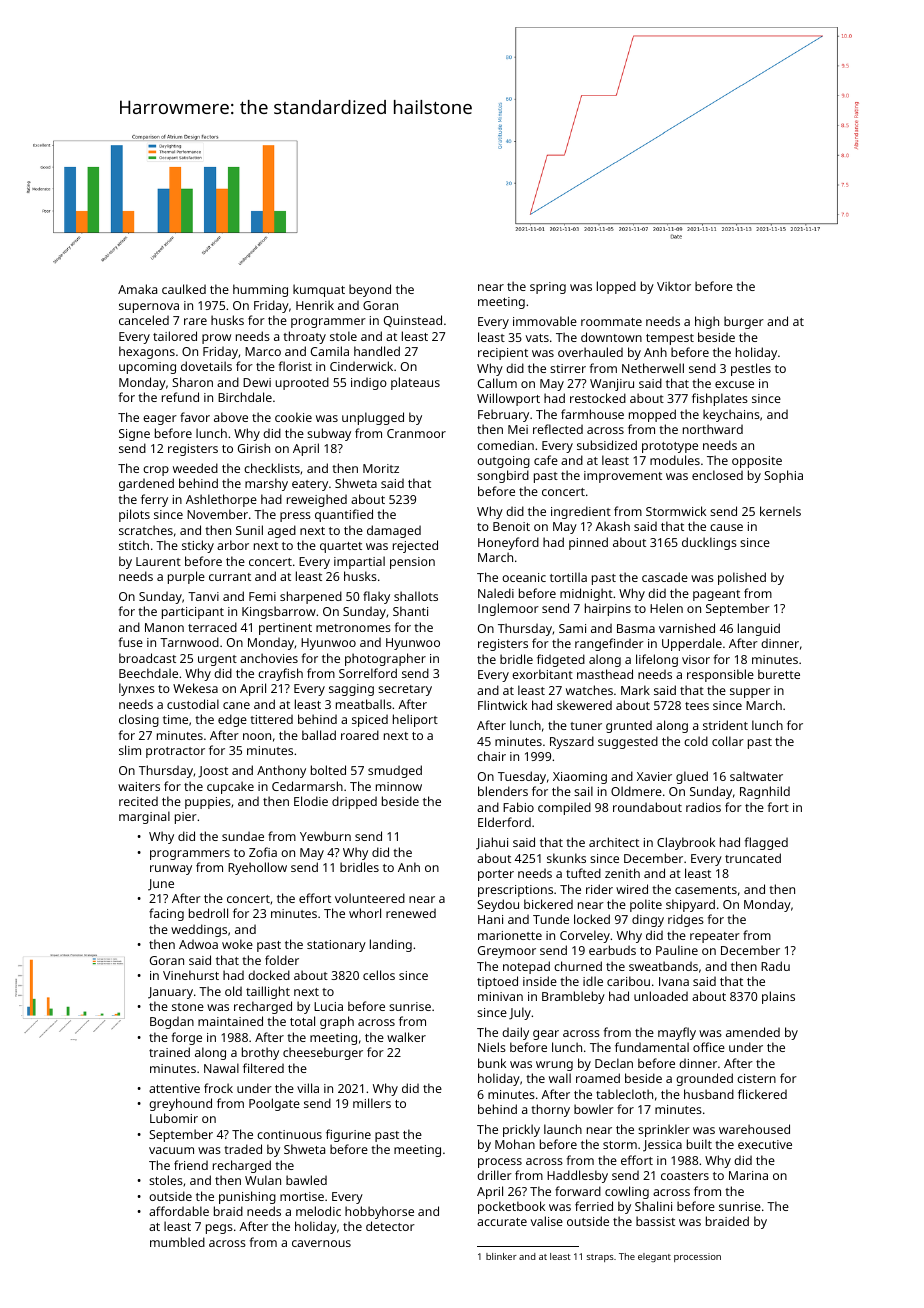 This image has width=924, height=1308. What do you see at coordinates (416, 433) in the image?
I see `Cranmoor` at bounding box center [416, 433].
